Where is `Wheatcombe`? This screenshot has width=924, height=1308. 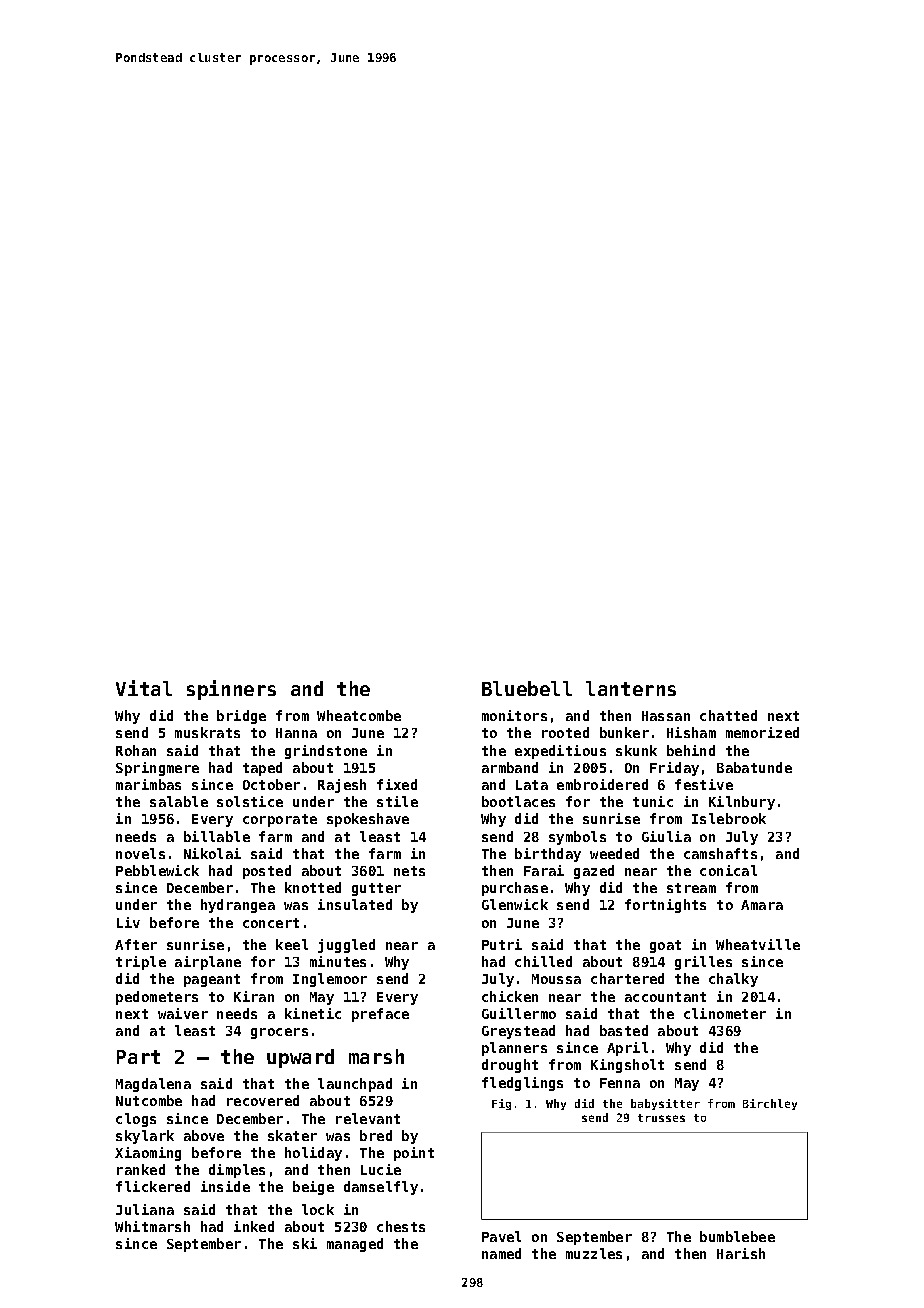
Wheatcombe is located at coordinates (359, 715).
